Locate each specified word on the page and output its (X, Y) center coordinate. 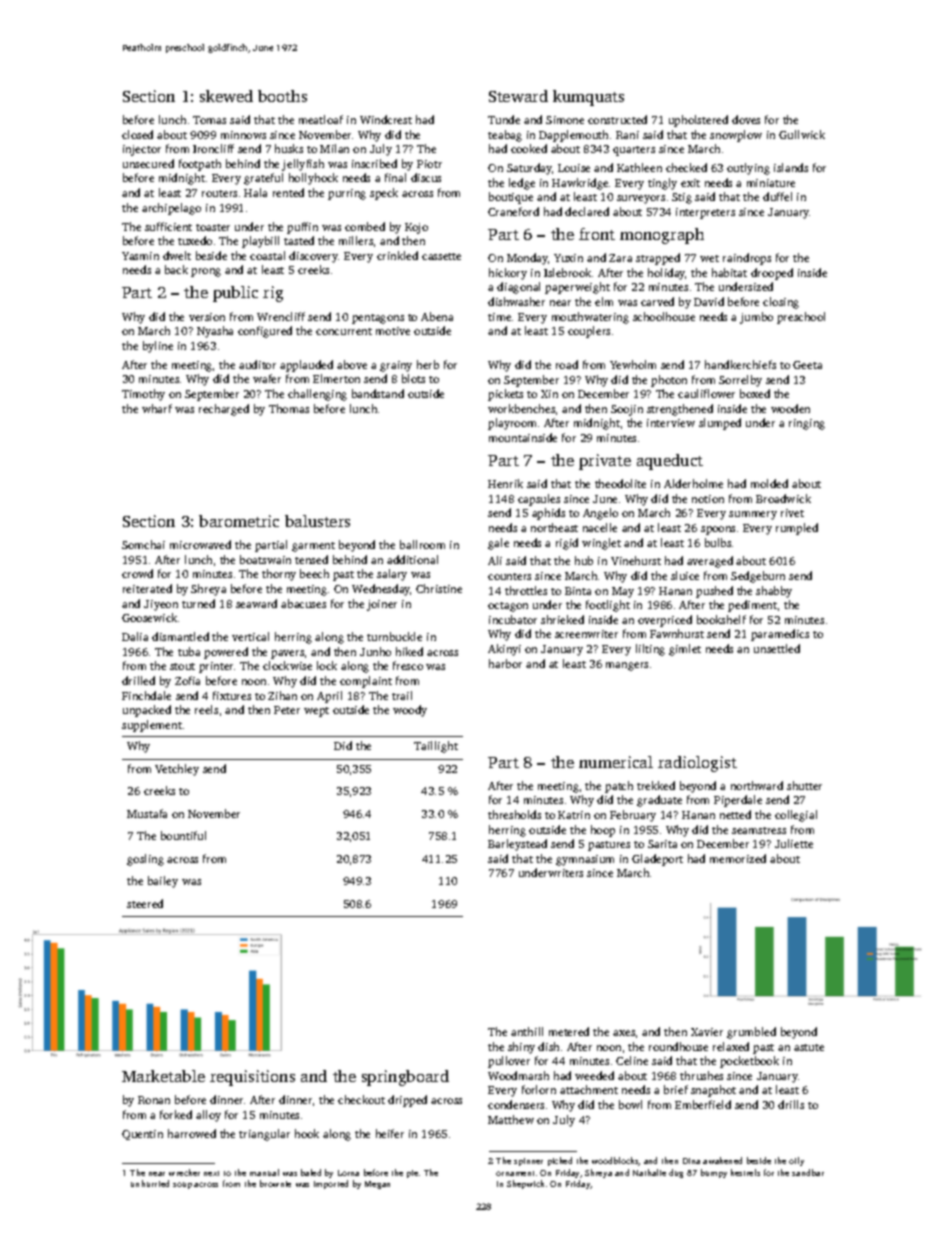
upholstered (698, 121)
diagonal (518, 288)
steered (145, 903)
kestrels (745, 1172)
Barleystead (517, 845)
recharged (224, 410)
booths (282, 96)
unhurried (150, 1183)
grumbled (751, 1033)
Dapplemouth (573, 136)
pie (412, 1174)
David (709, 301)
